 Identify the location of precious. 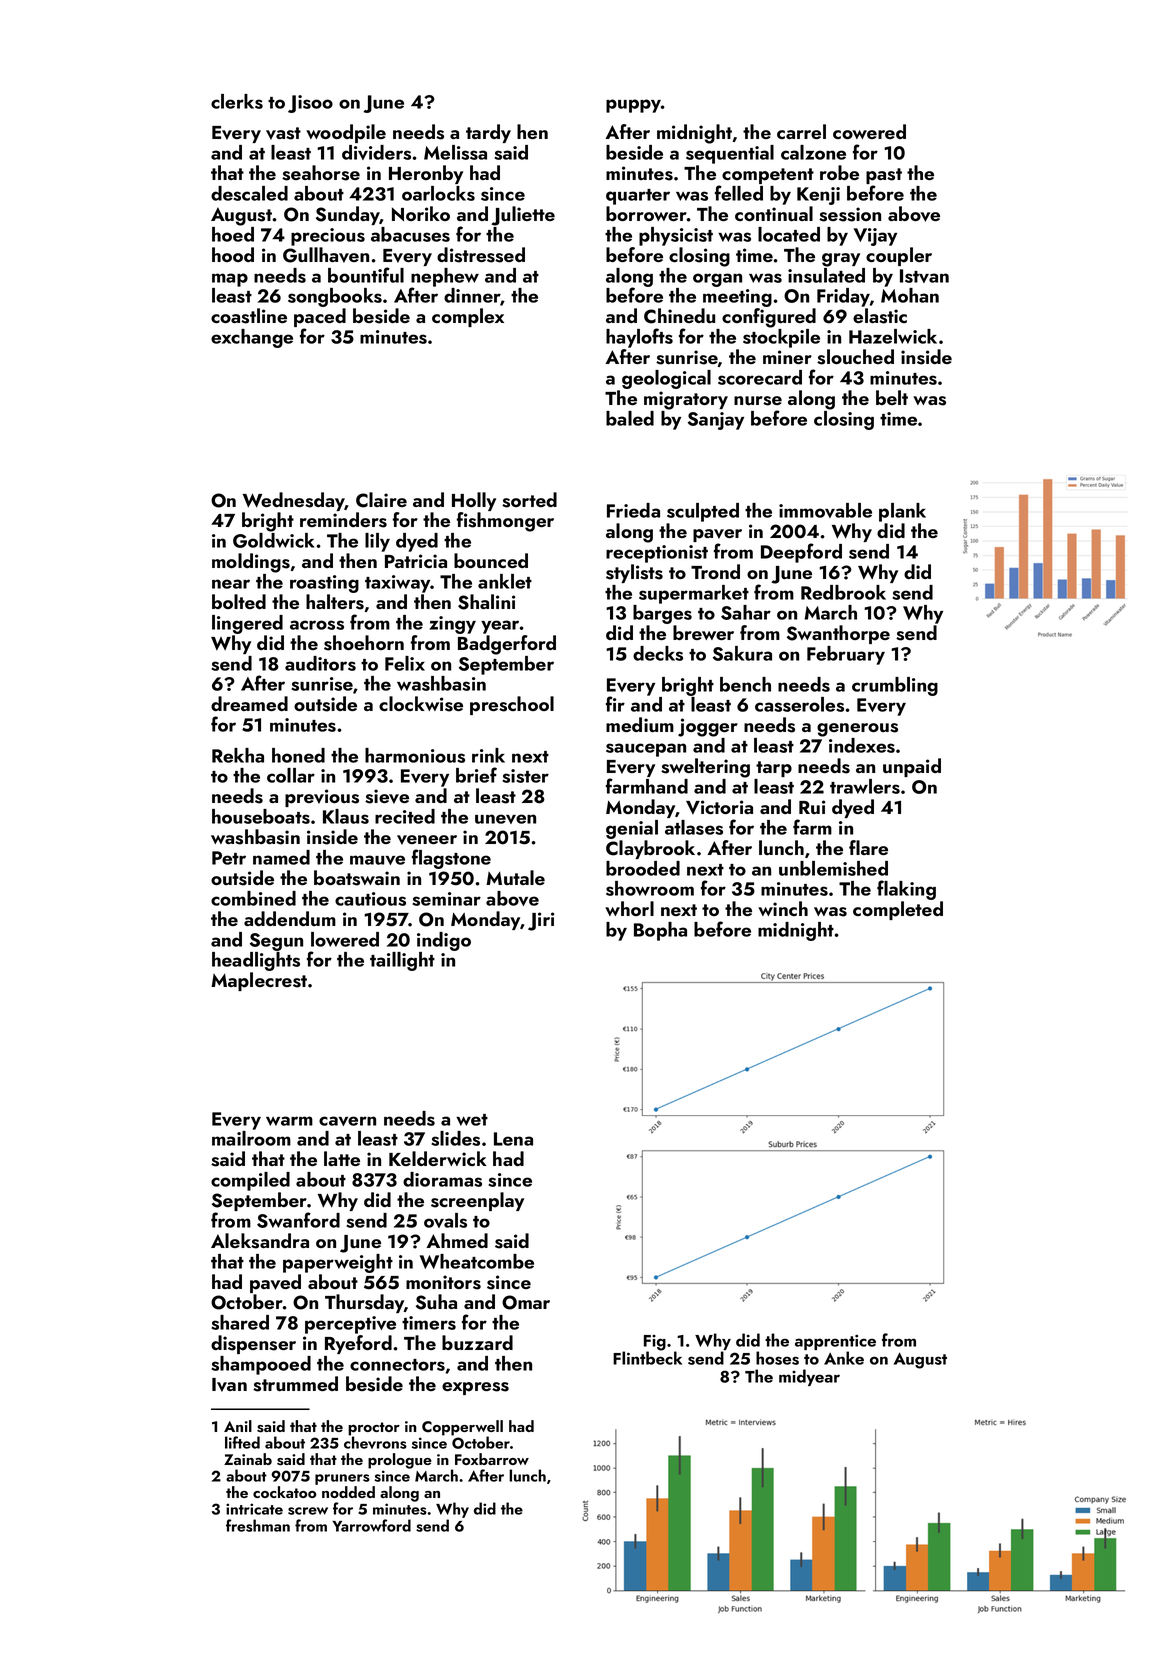
(328, 237).
